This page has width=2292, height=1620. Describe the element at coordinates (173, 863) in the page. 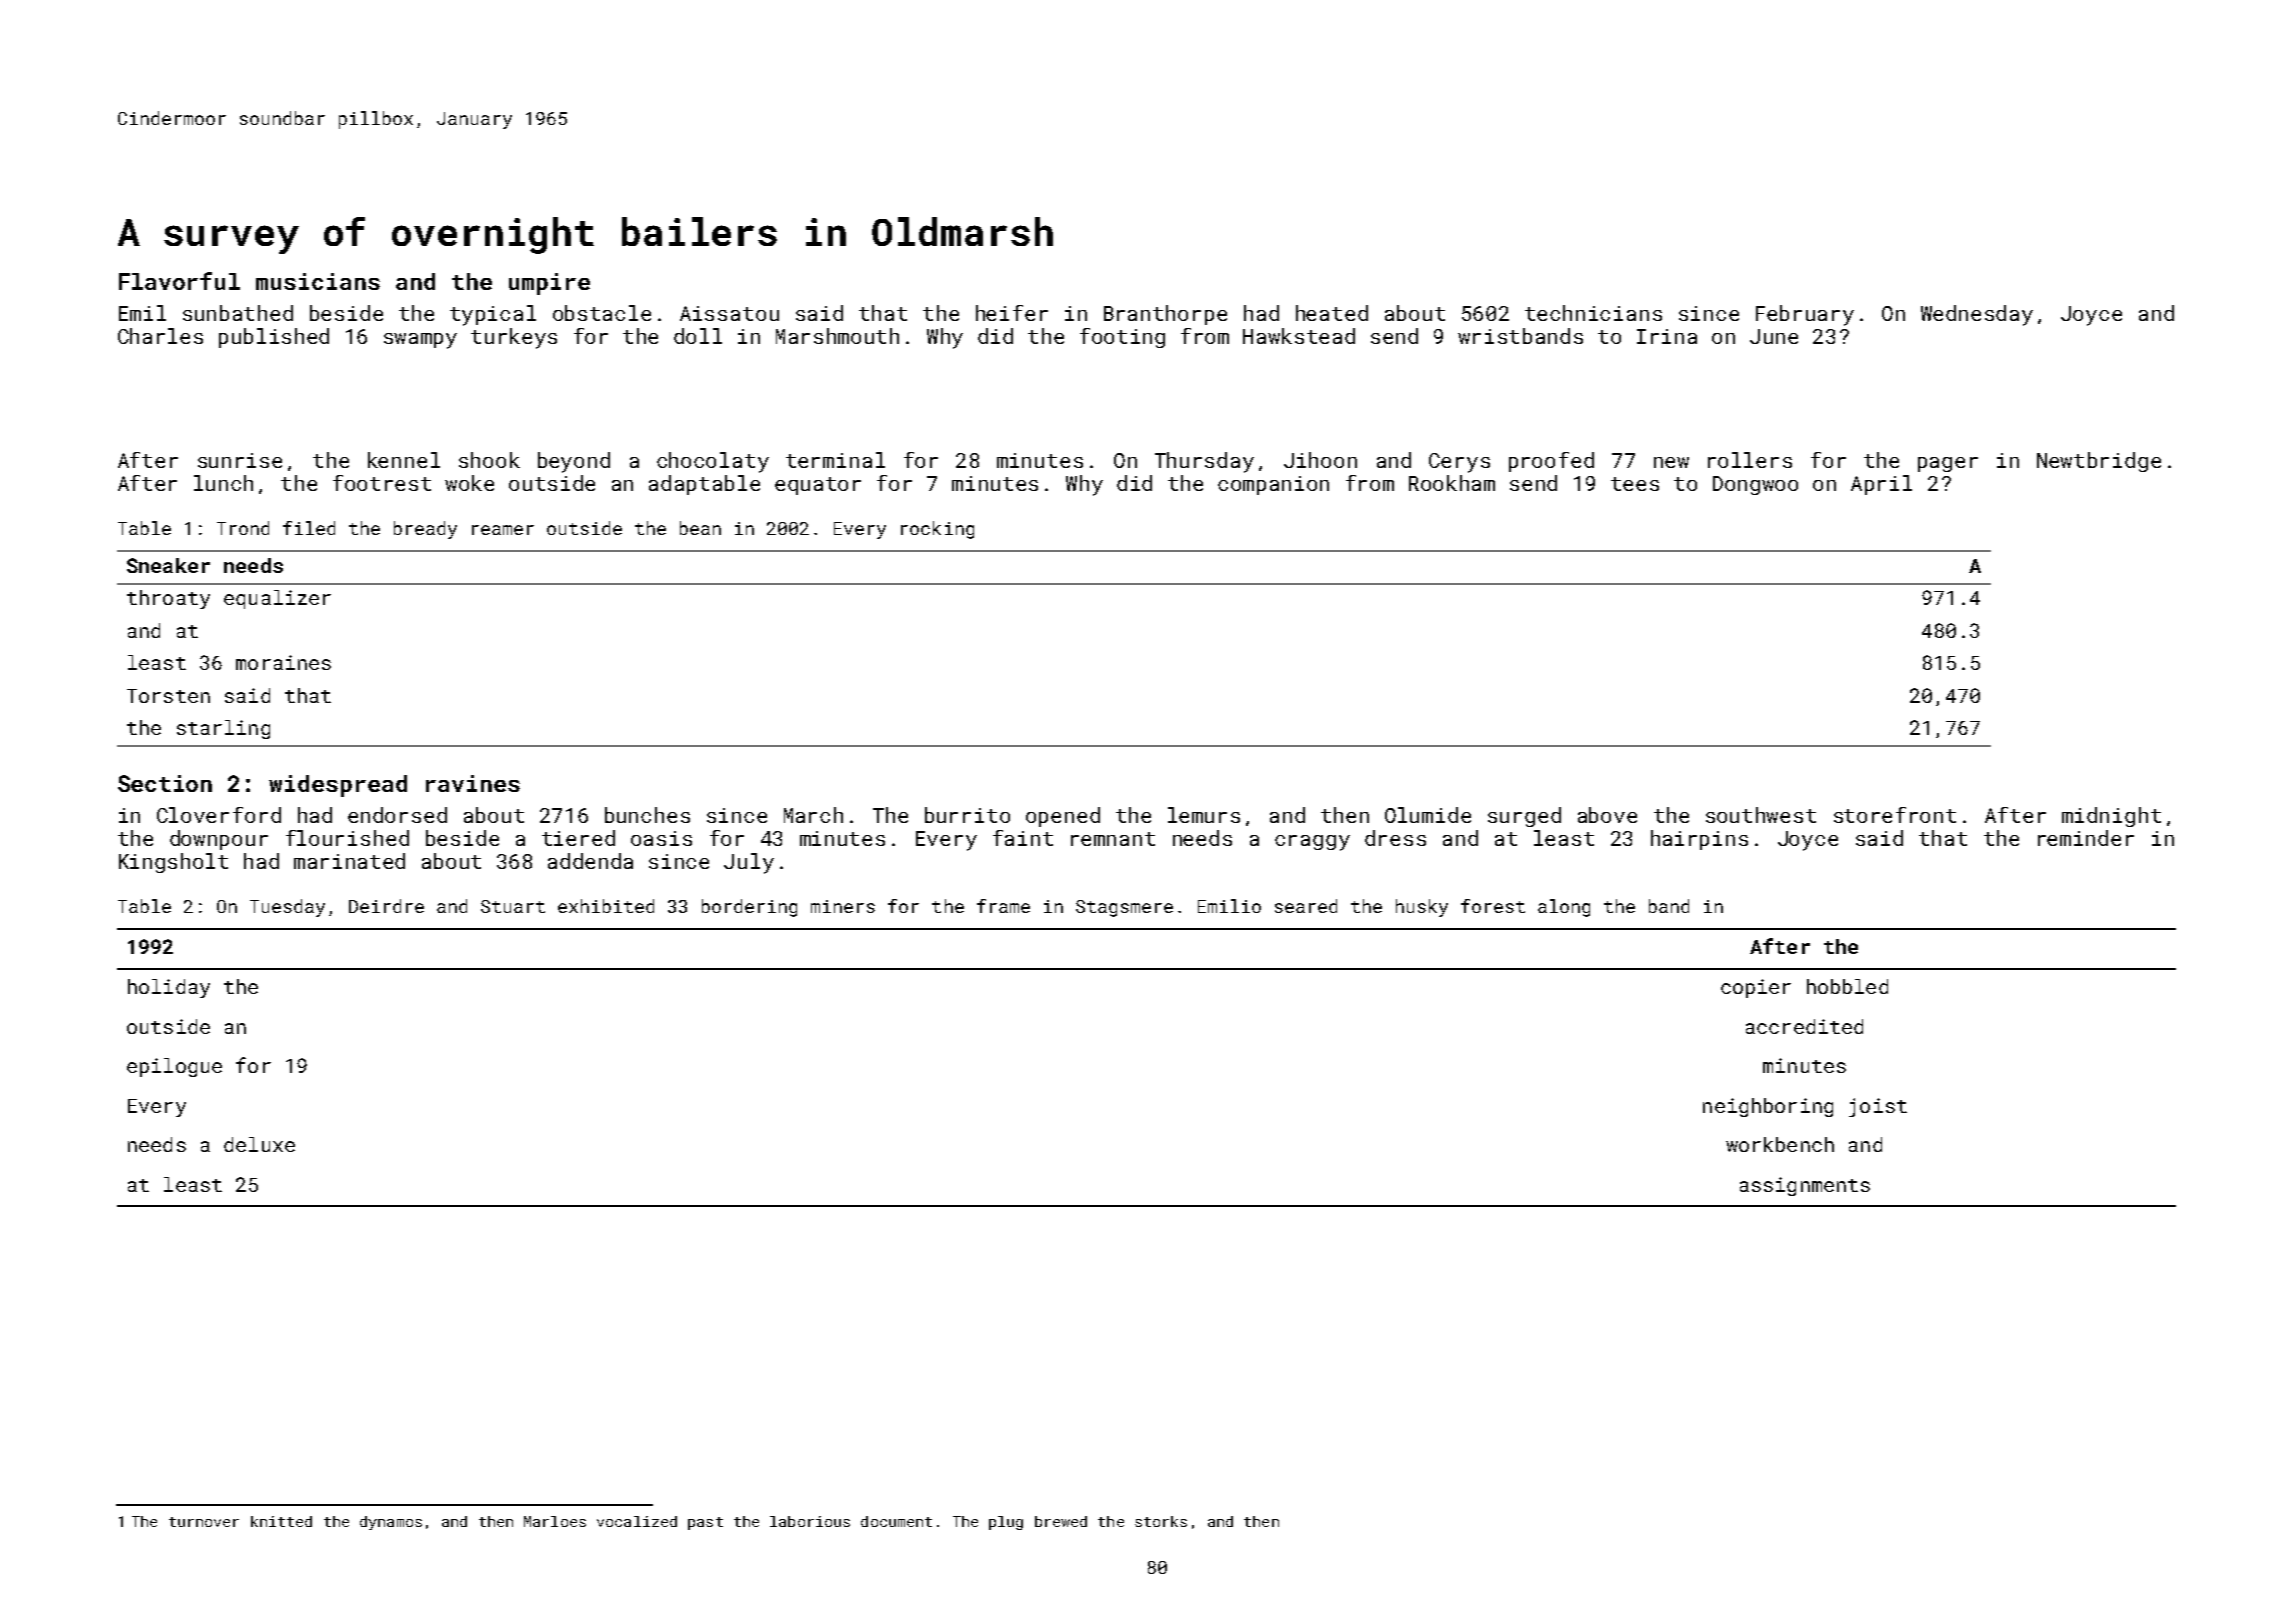

I see `Kingsholt` at that location.
